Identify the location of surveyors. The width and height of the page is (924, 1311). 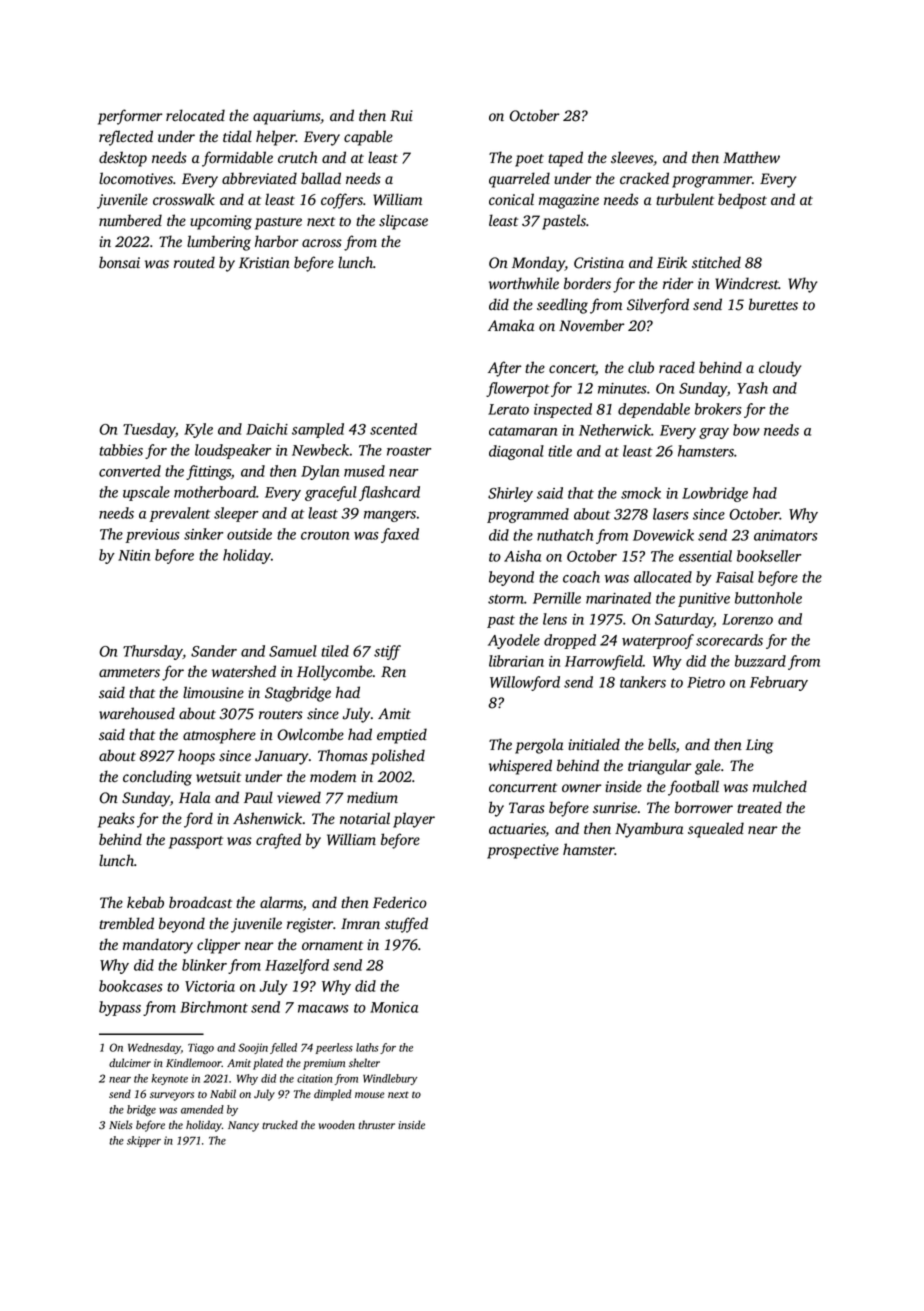
(172, 1096).
